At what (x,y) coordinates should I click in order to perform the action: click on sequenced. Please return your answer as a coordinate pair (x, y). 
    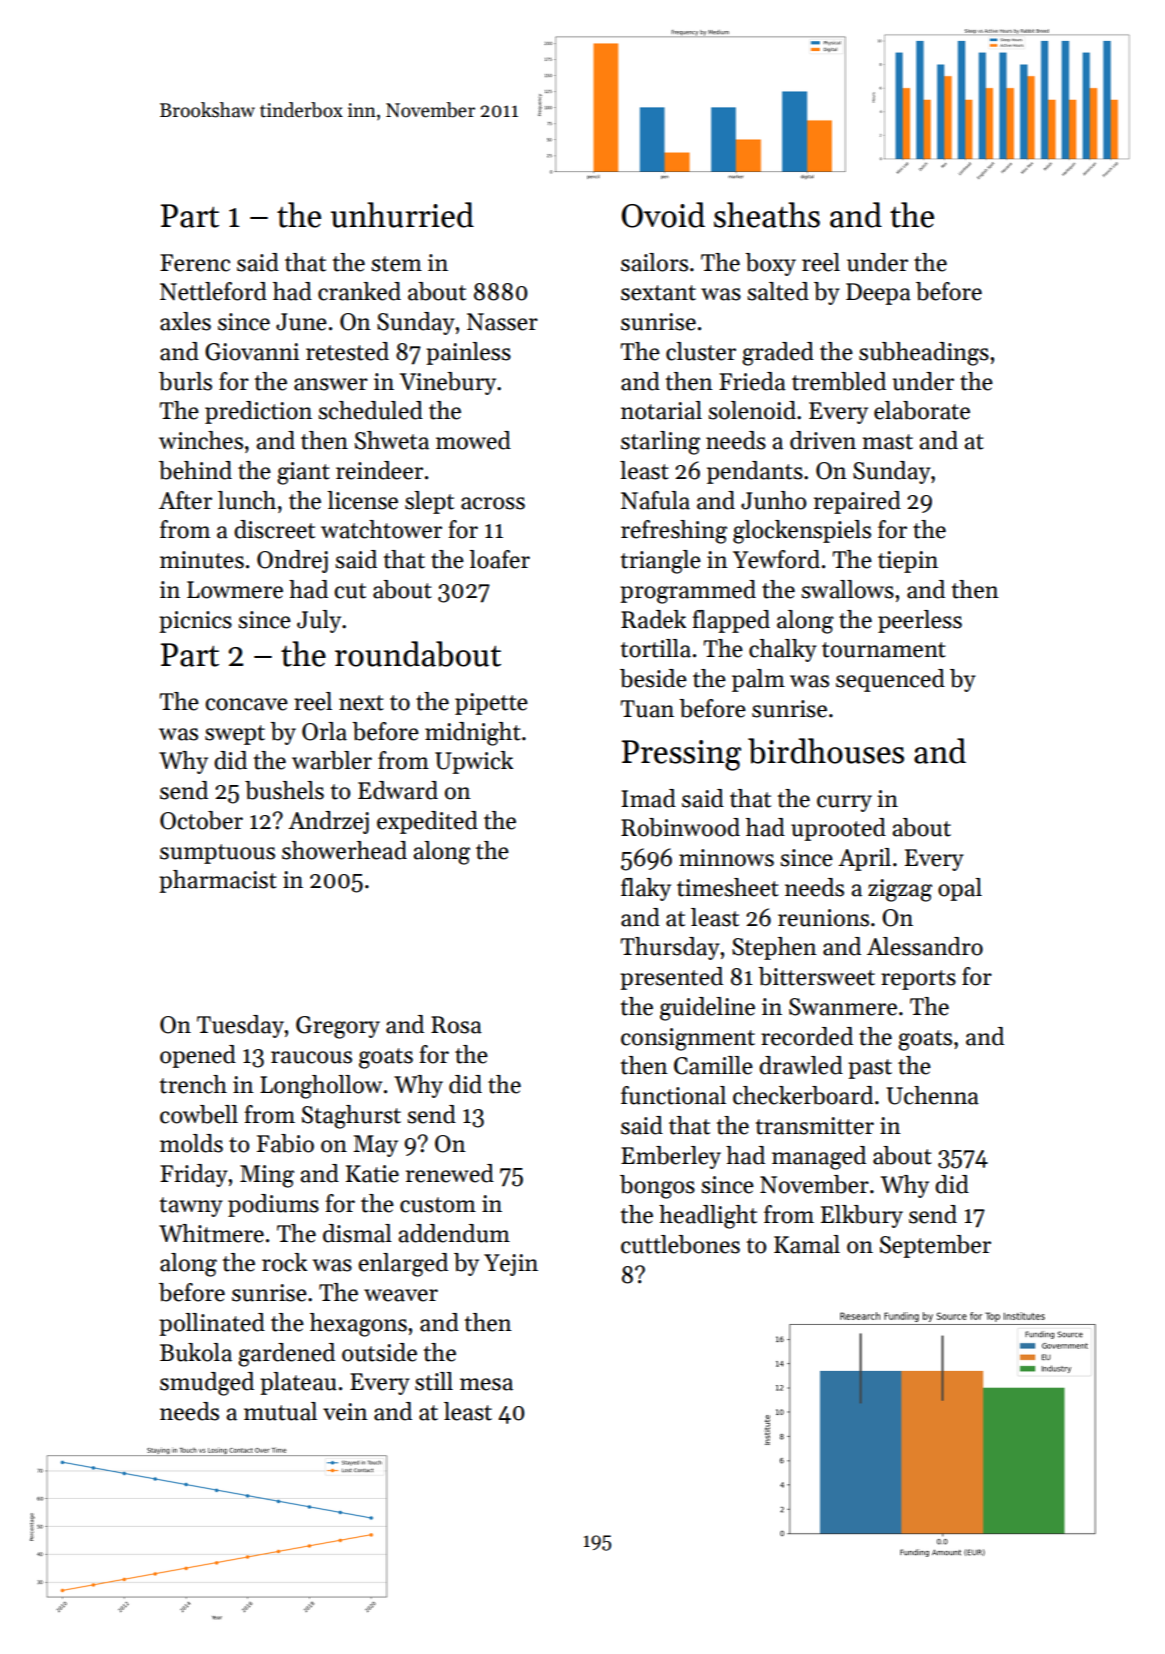
    Looking at the image, I should click on (890, 680).
